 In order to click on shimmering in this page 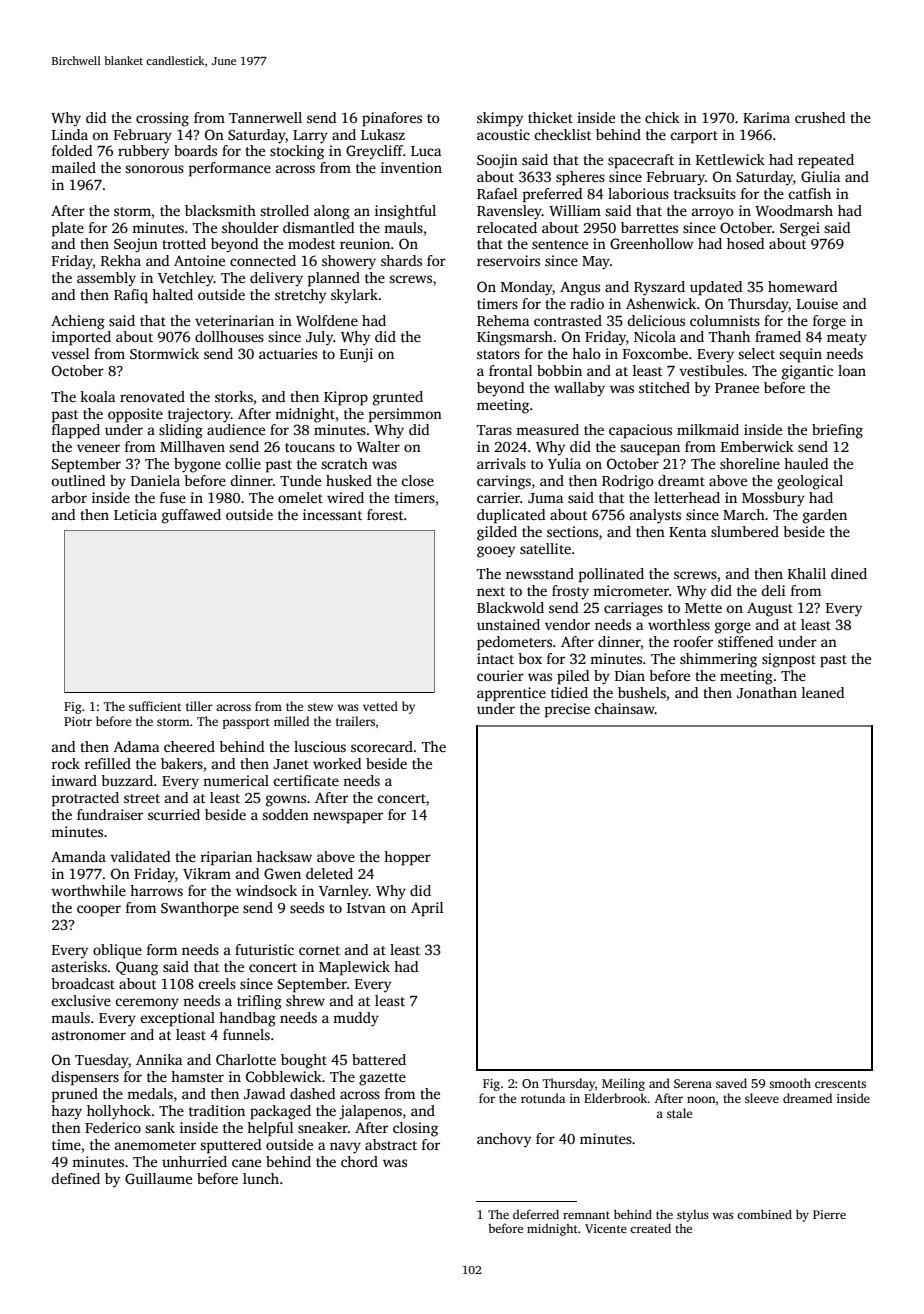, I will do `click(718, 660)`.
